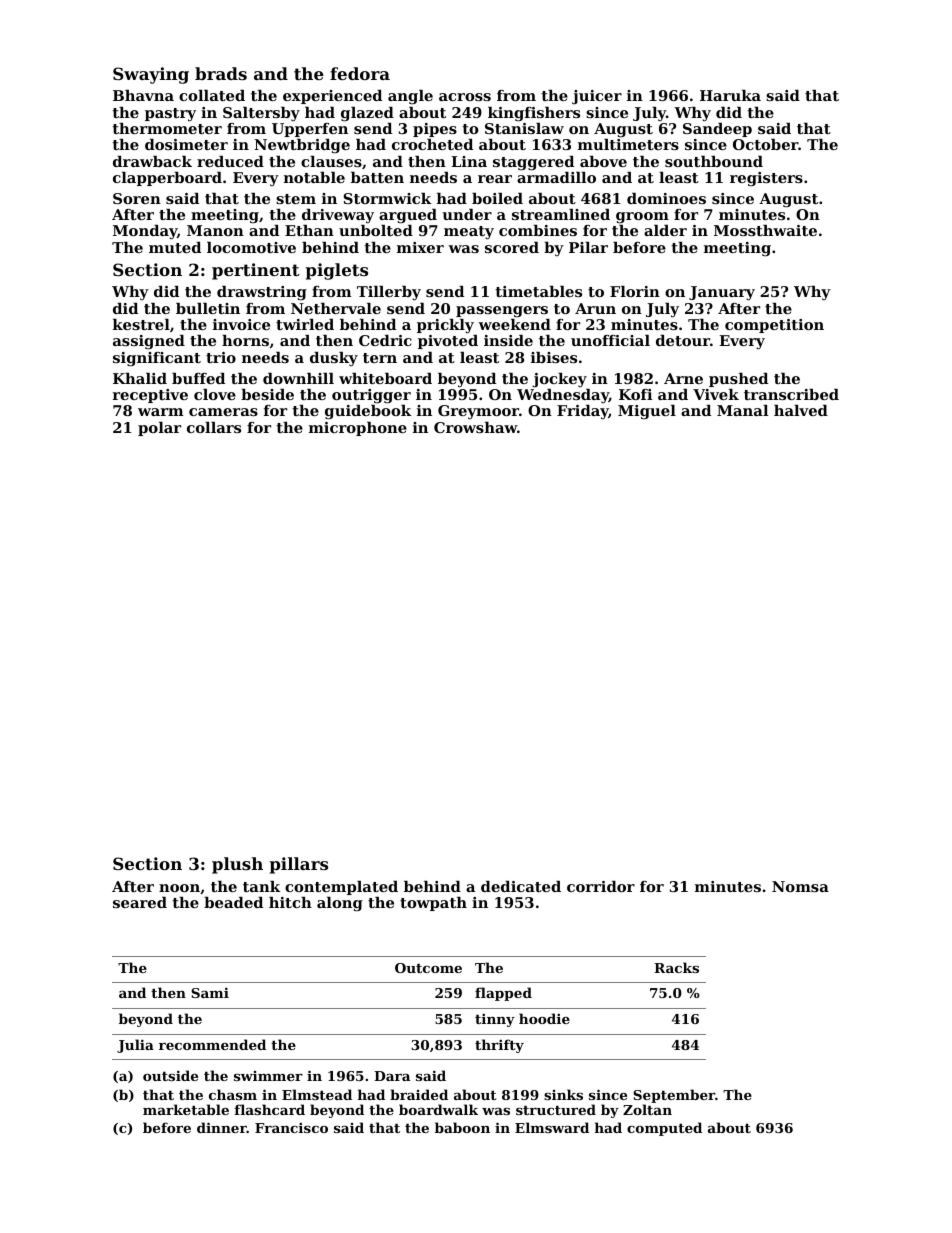 Image resolution: width=952 pixels, height=1233 pixels. What do you see at coordinates (251, 247) in the screenshot?
I see `locomotive` at bounding box center [251, 247].
